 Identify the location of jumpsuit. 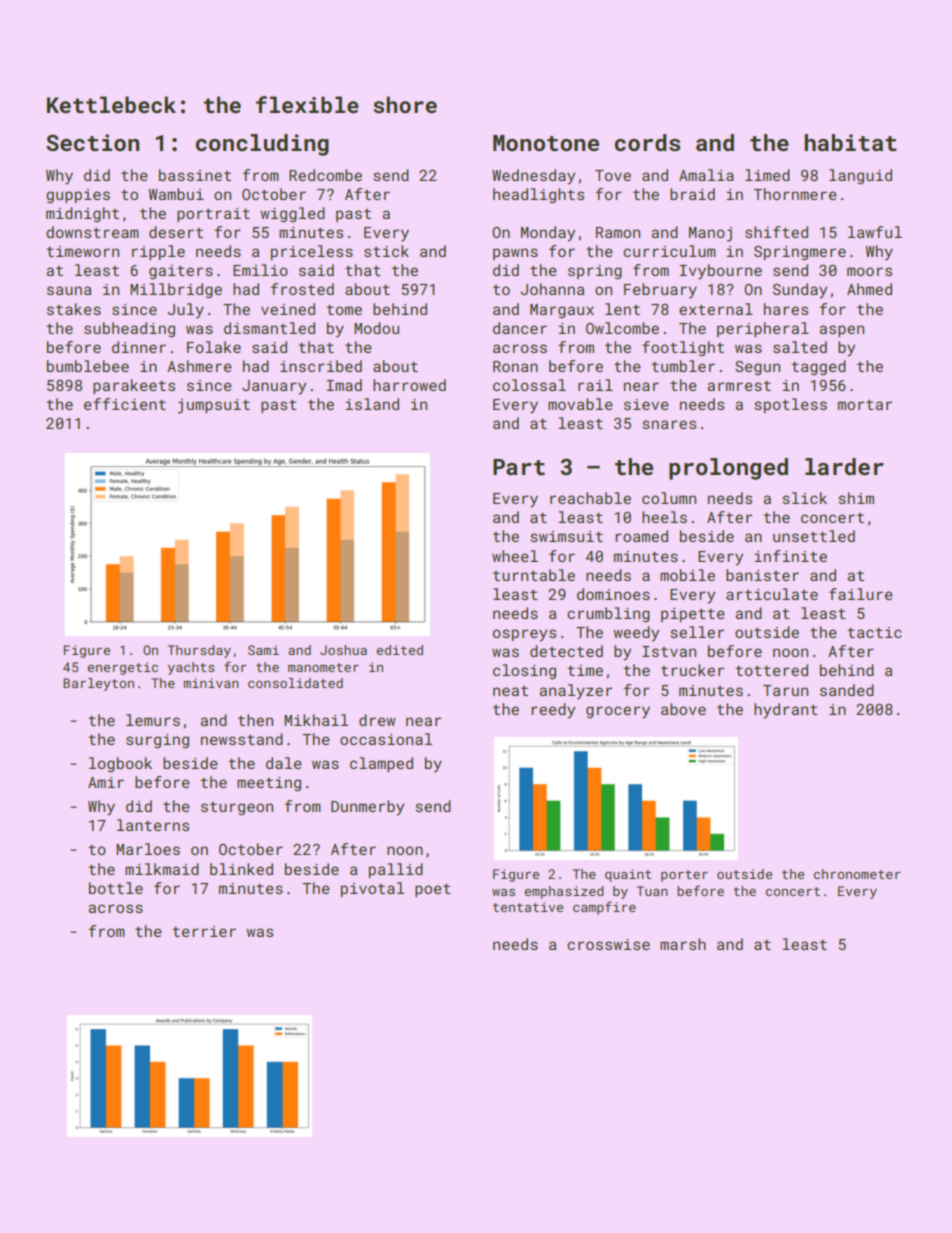
(214, 406).
